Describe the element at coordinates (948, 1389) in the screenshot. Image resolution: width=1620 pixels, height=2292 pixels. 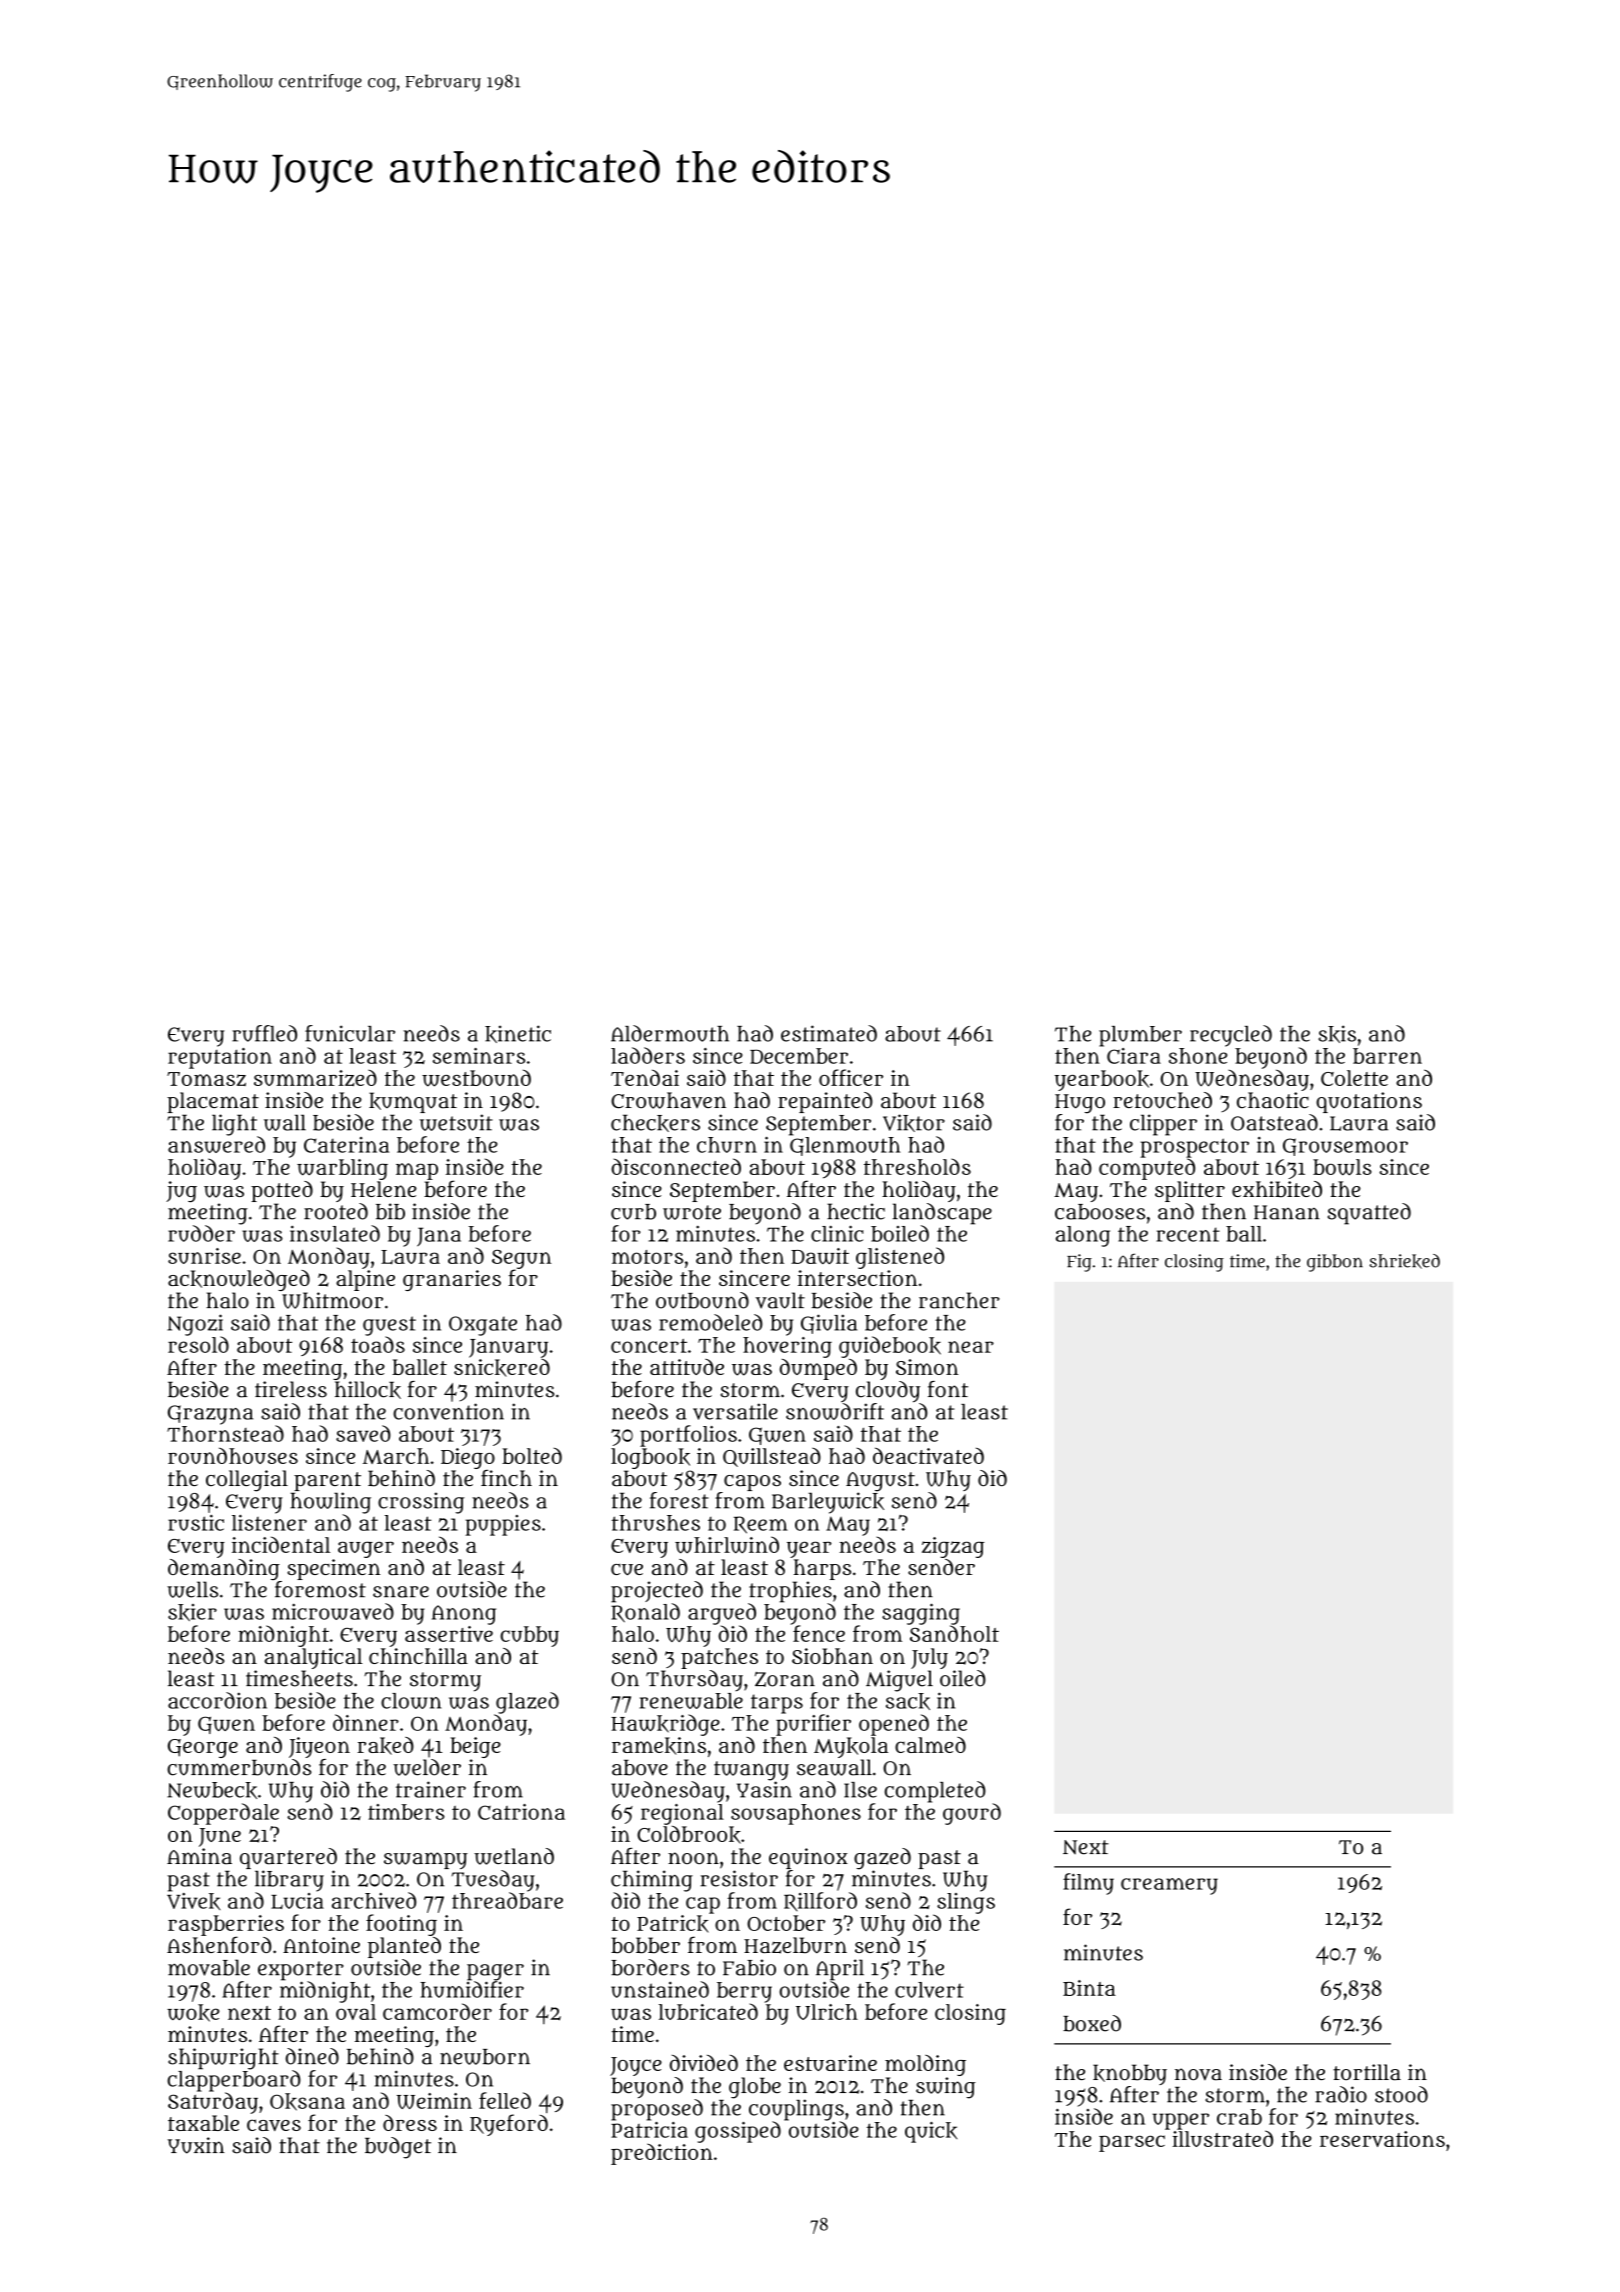
I see `font` at that location.
